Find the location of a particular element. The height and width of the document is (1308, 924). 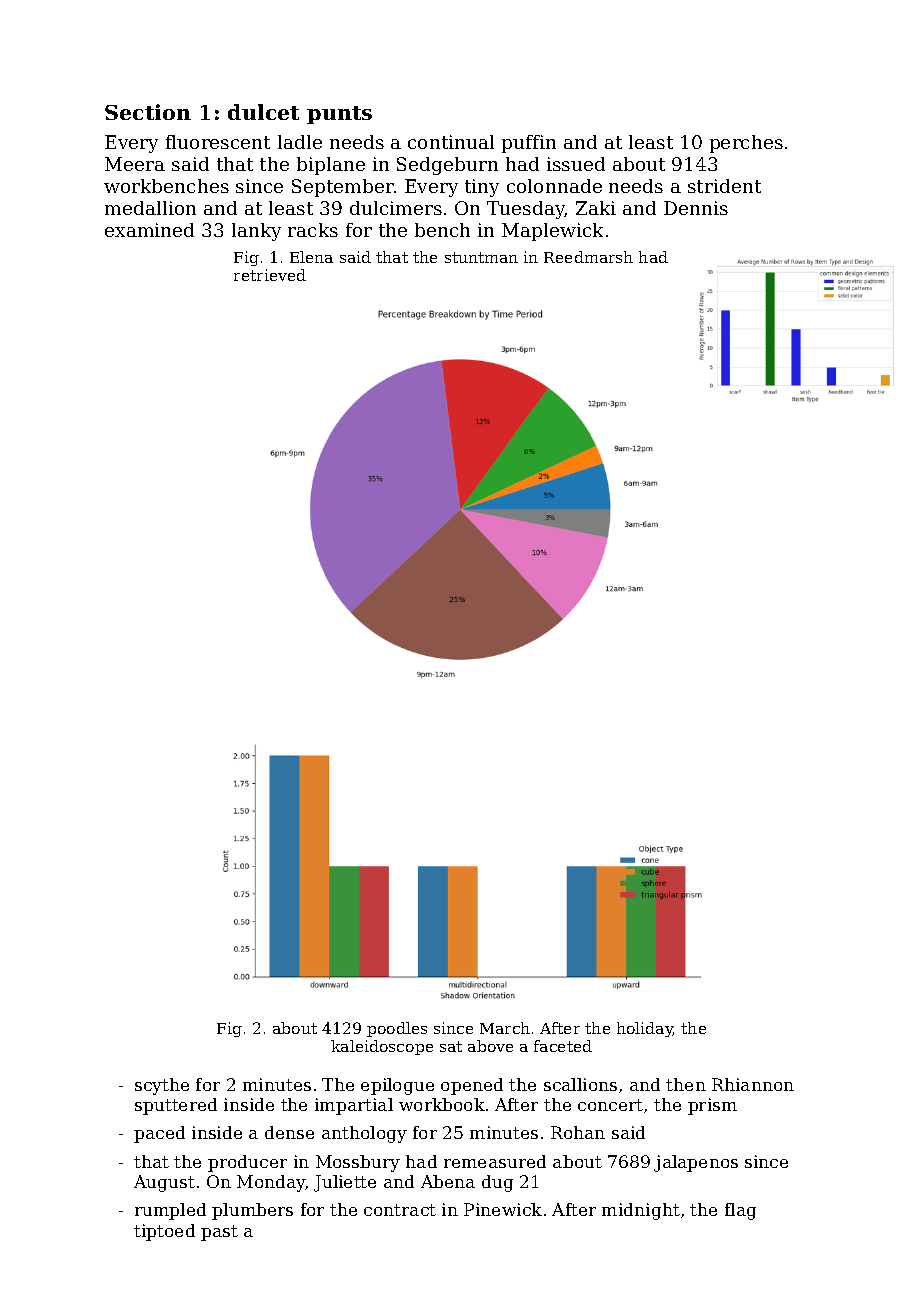

examined is located at coordinates (149, 230).
